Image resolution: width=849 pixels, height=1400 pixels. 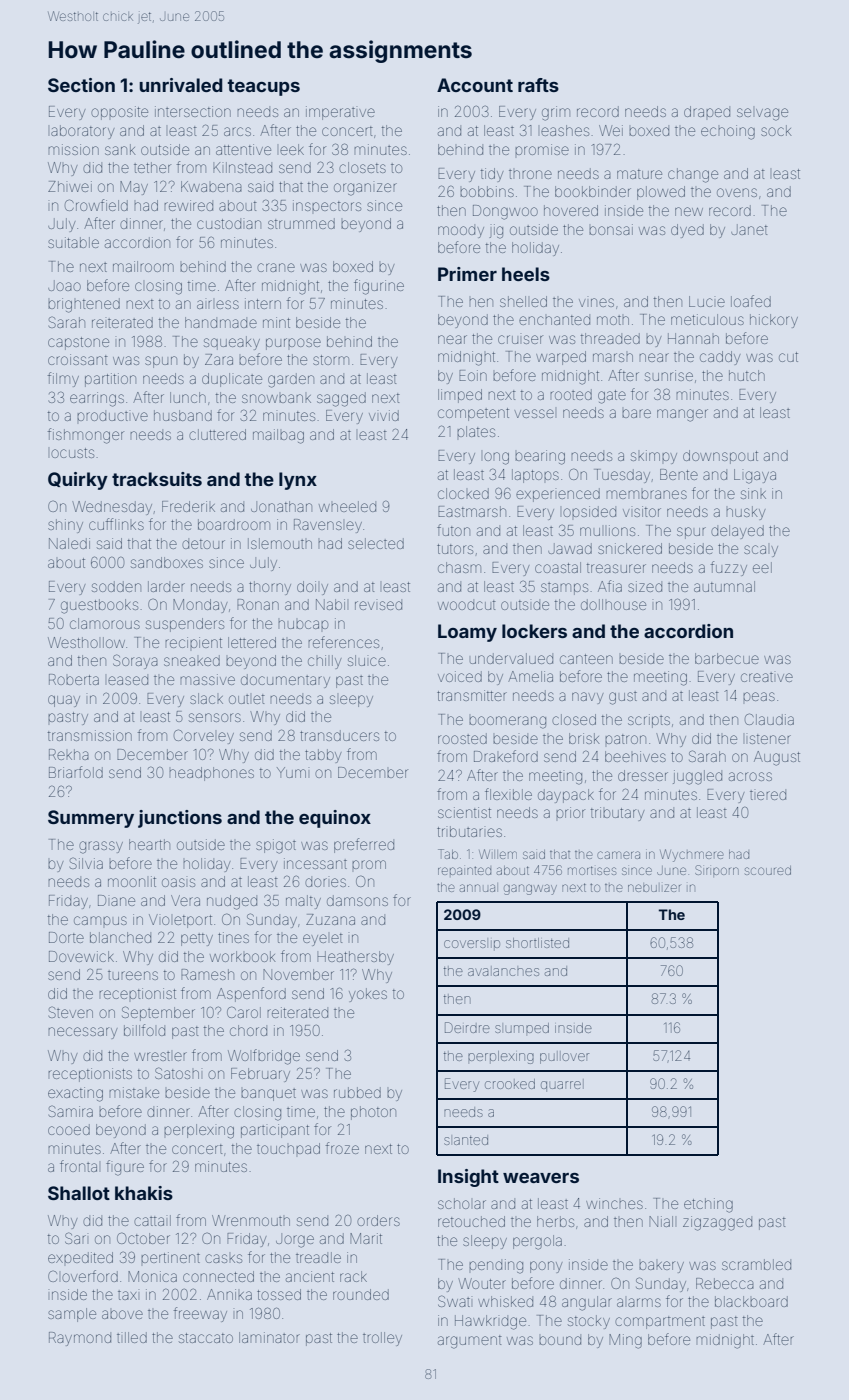 I want to click on unrivaled, so click(x=181, y=85).
